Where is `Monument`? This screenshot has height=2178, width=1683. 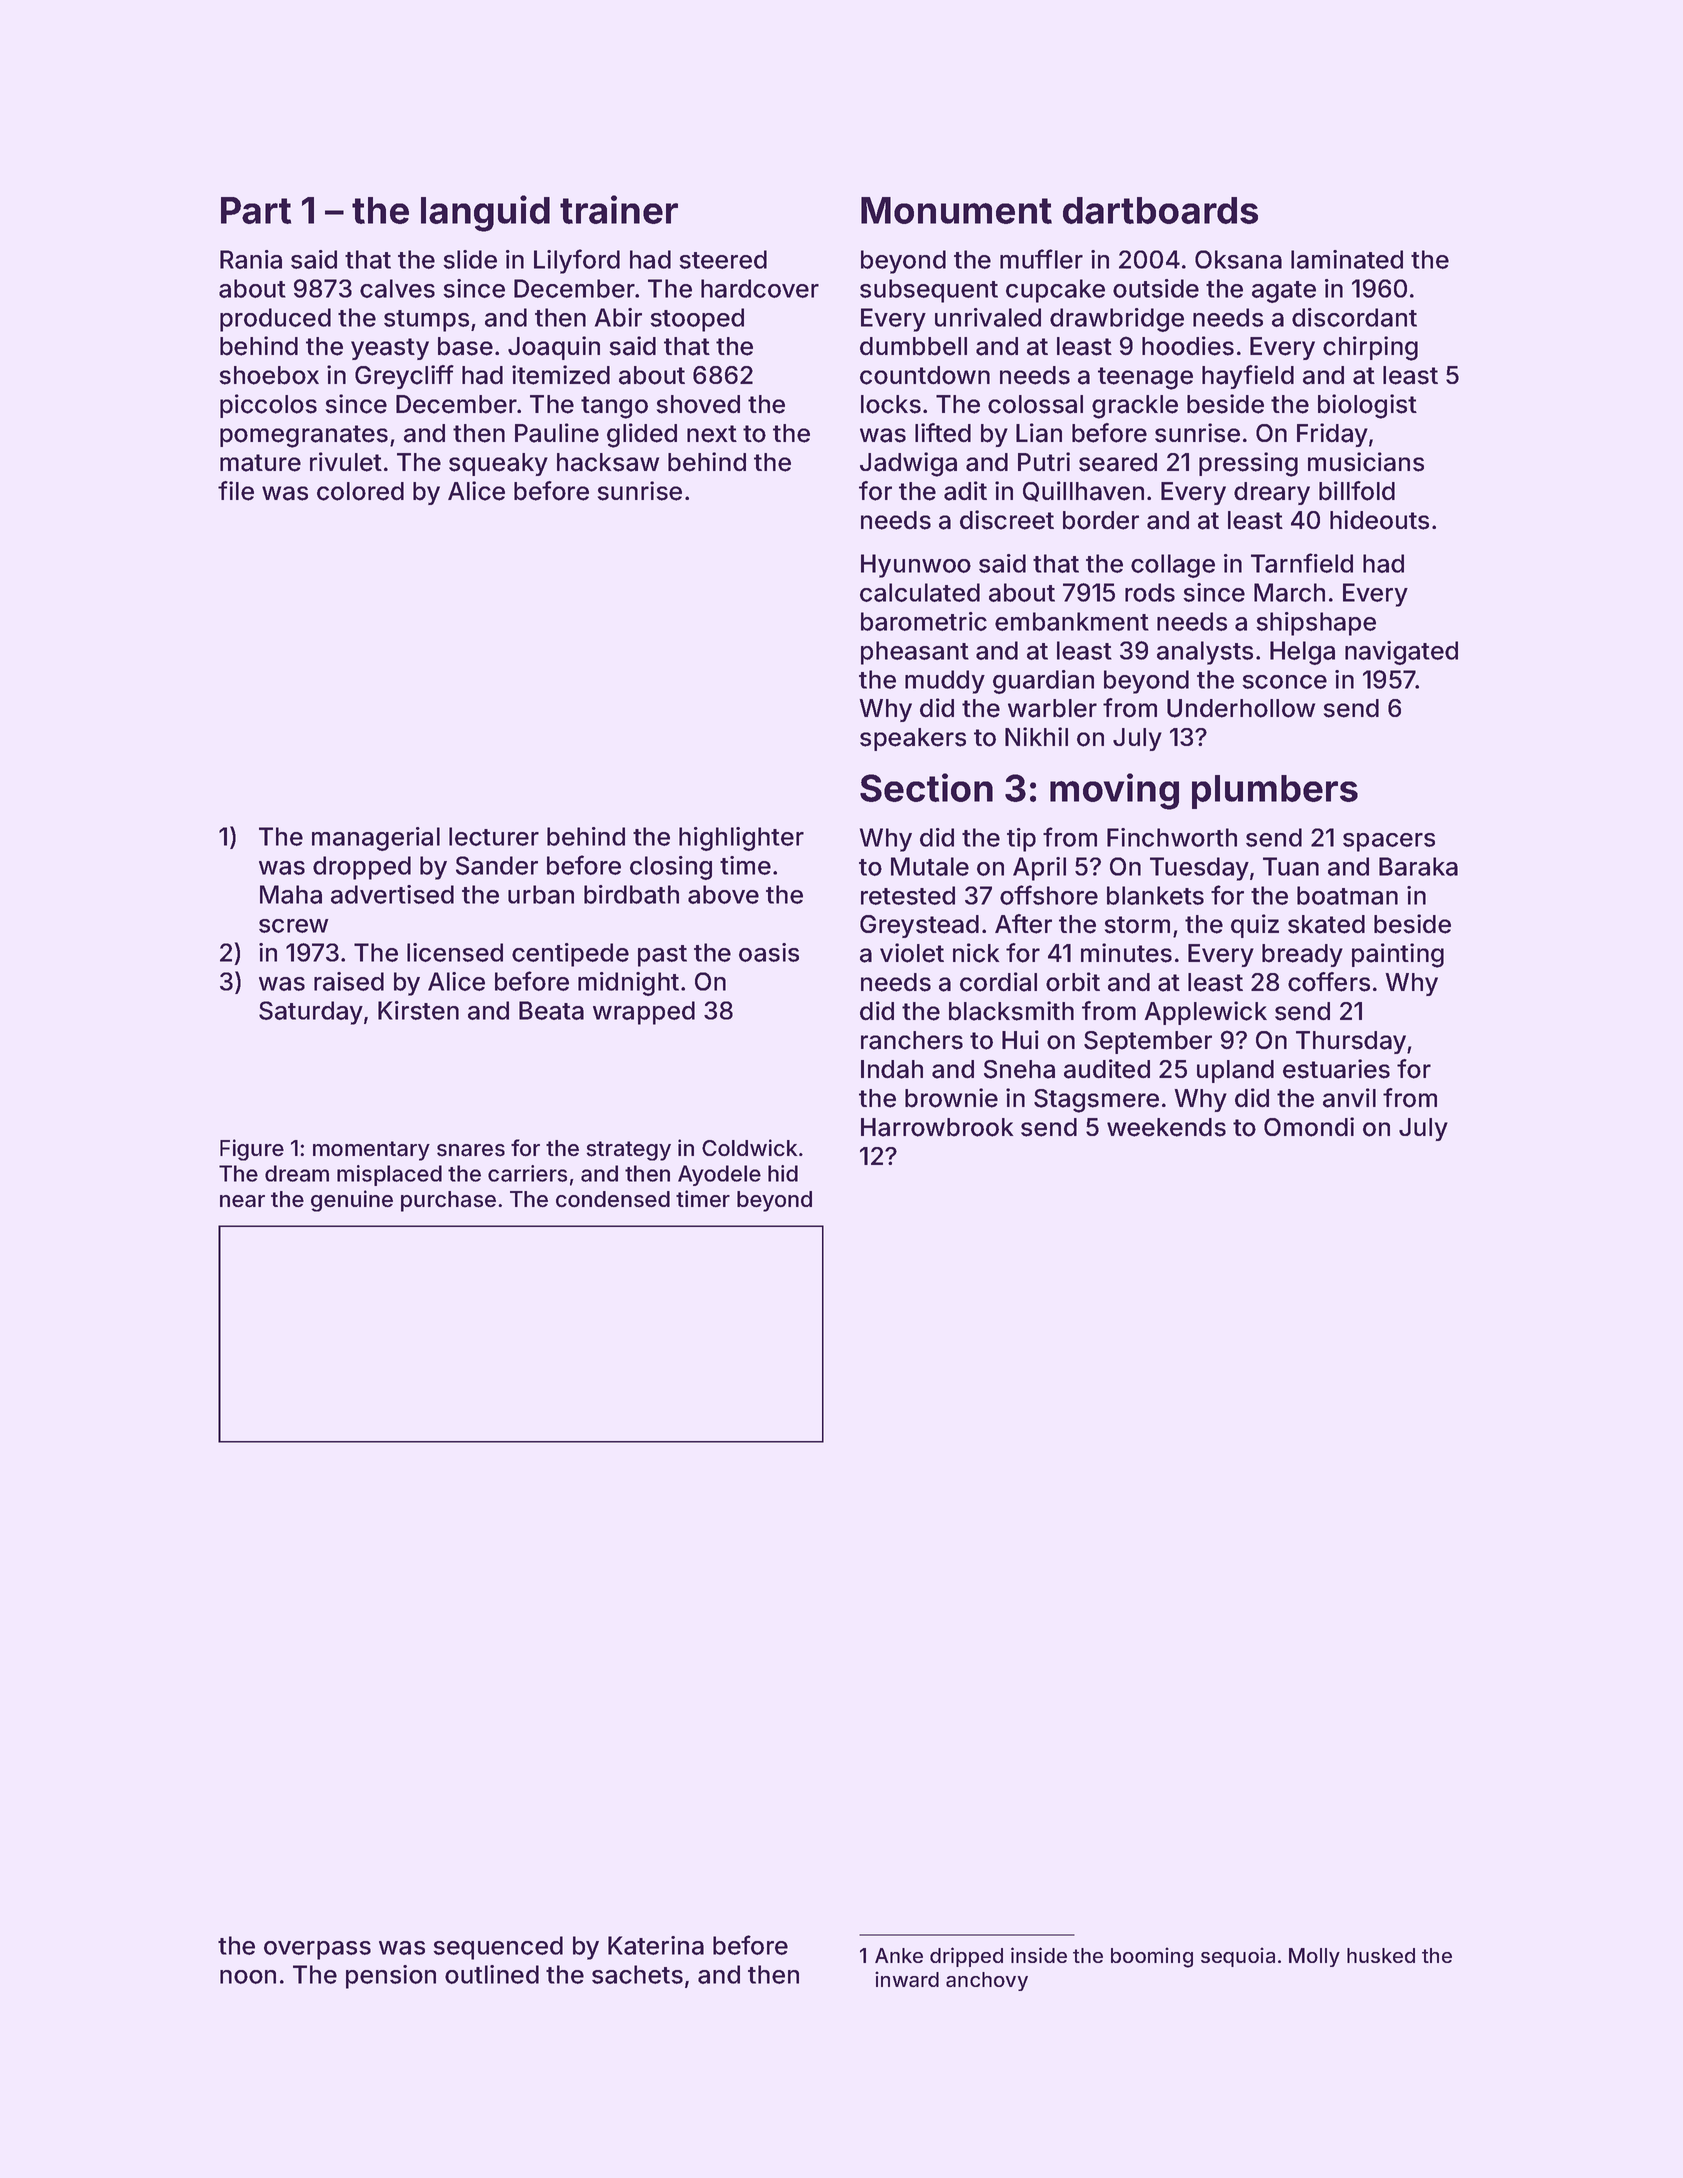 Monument is located at coordinates (956, 210).
